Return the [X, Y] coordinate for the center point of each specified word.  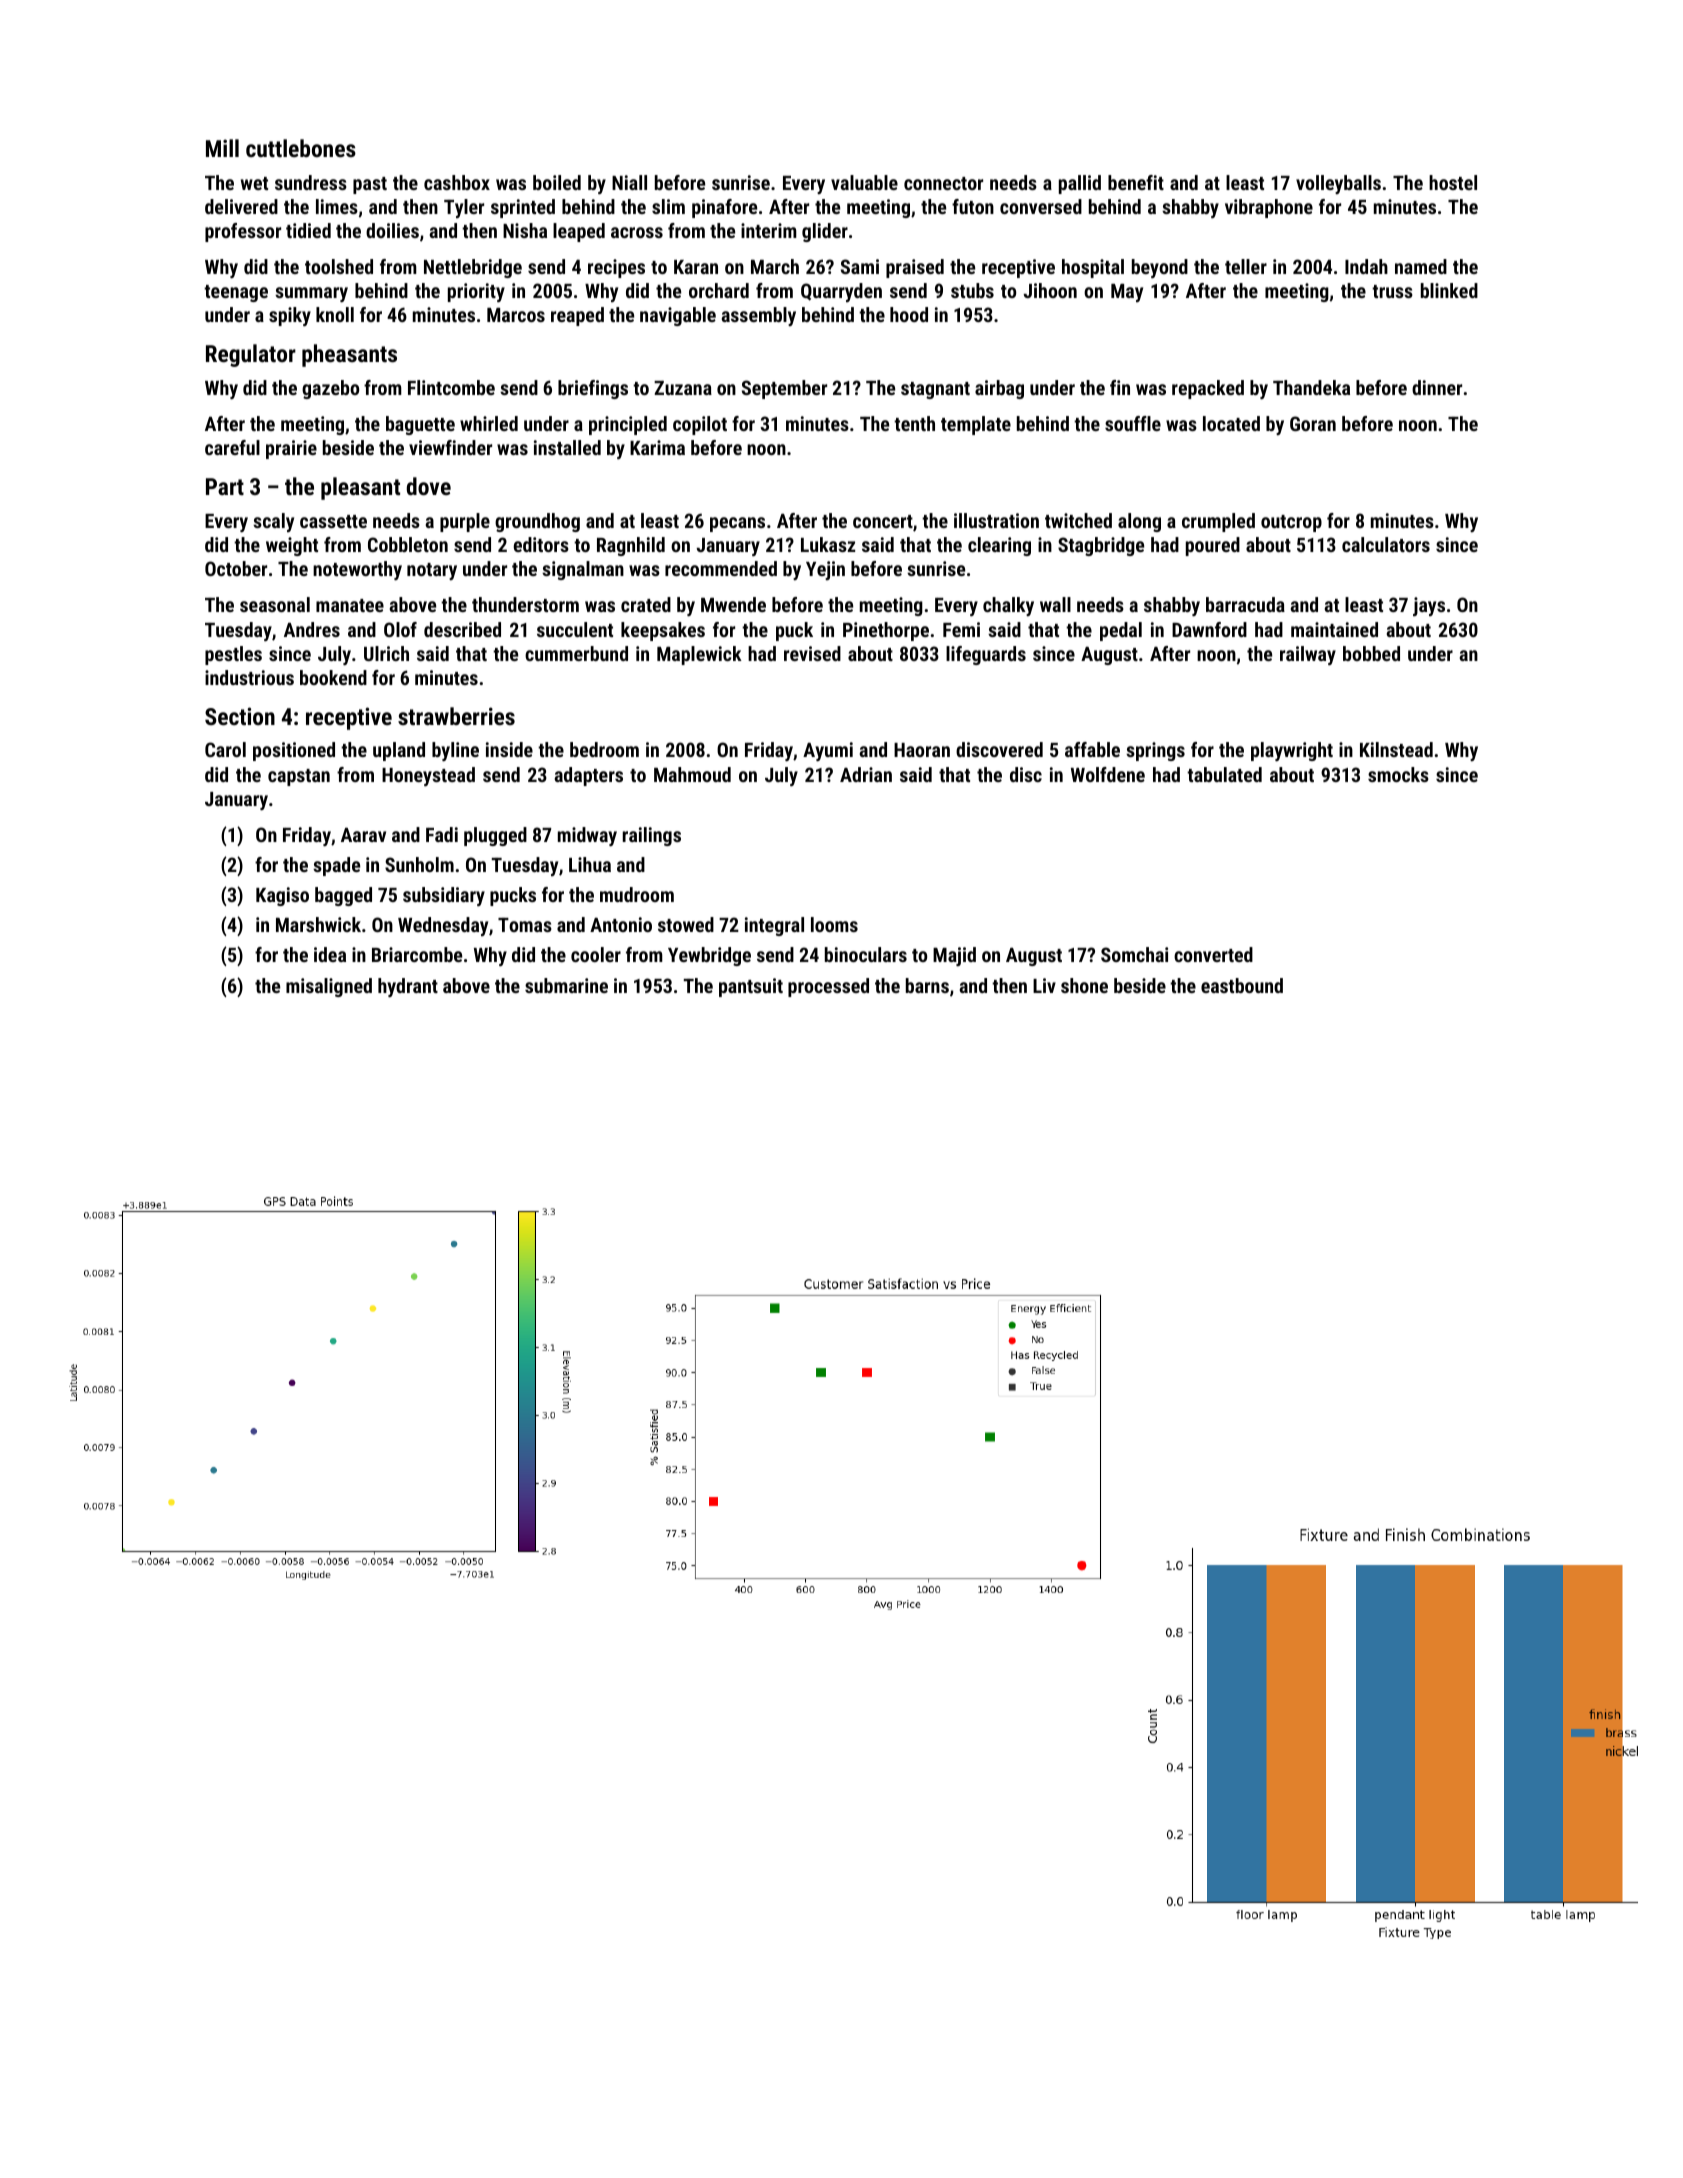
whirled [489, 423]
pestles [233, 655]
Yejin [825, 570]
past [370, 185]
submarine [566, 985]
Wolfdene [1108, 774]
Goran [1313, 423]
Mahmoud [692, 774]
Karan [696, 267]
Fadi [442, 834]
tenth [914, 423]
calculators [1386, 544]
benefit [1136, 182]
